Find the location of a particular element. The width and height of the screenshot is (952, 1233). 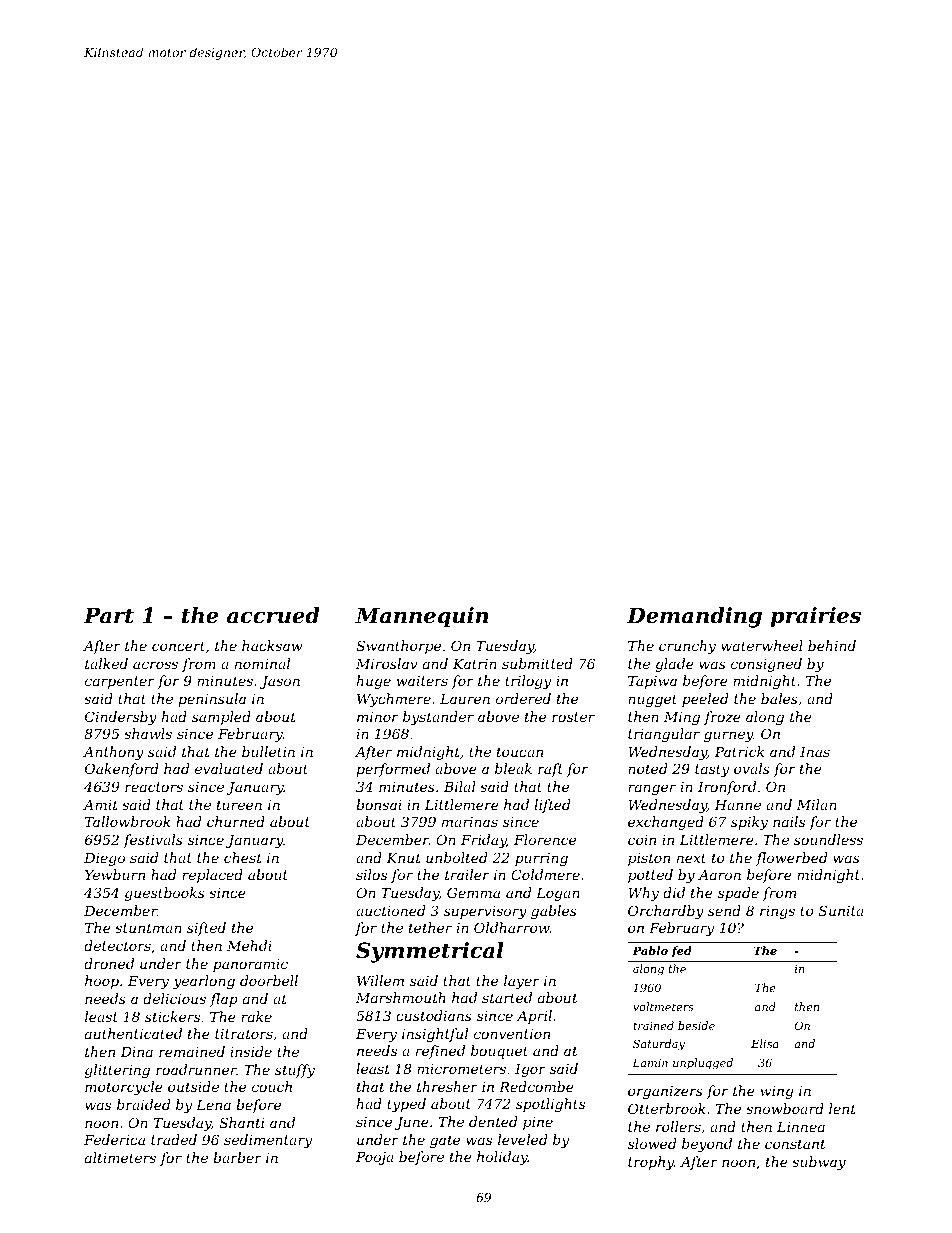

trilogy is located at coordinates (528, 682).
